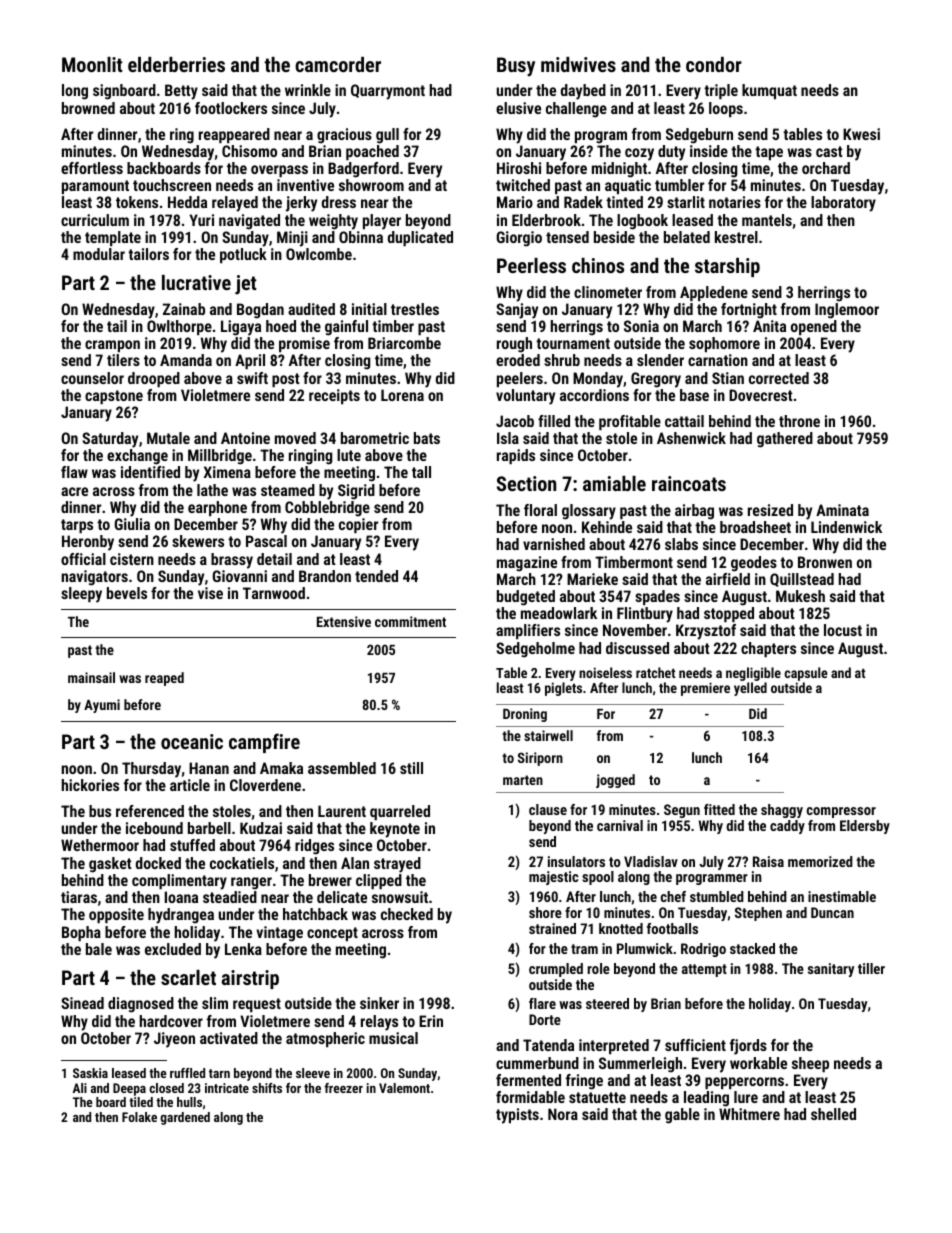  What do you see at coordinates (176, 64) in the document?
I see `elderberries` at bounding box center [176, 64].
